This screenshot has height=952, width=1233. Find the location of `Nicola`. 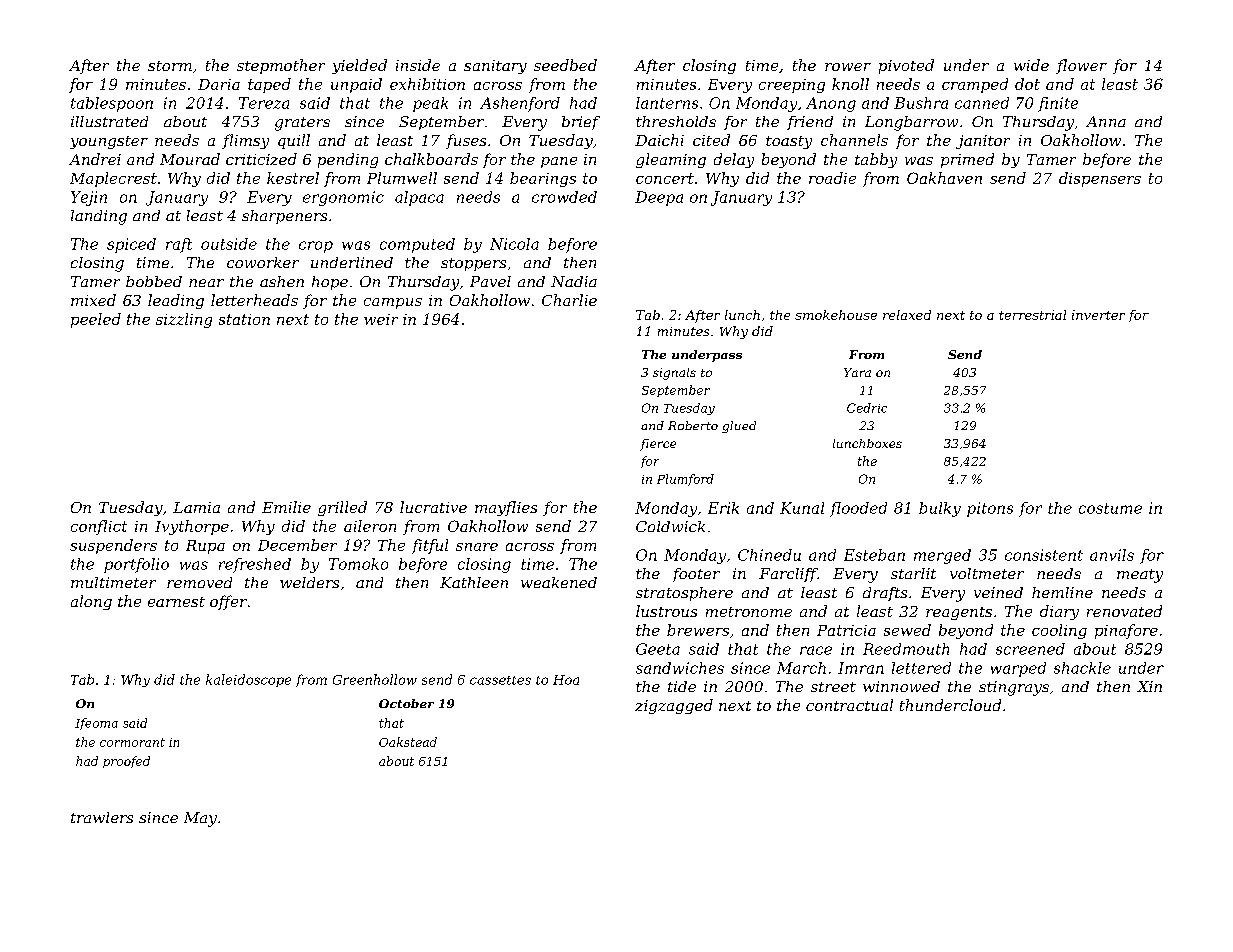

Nicola is located at coordinates (514, 244).
